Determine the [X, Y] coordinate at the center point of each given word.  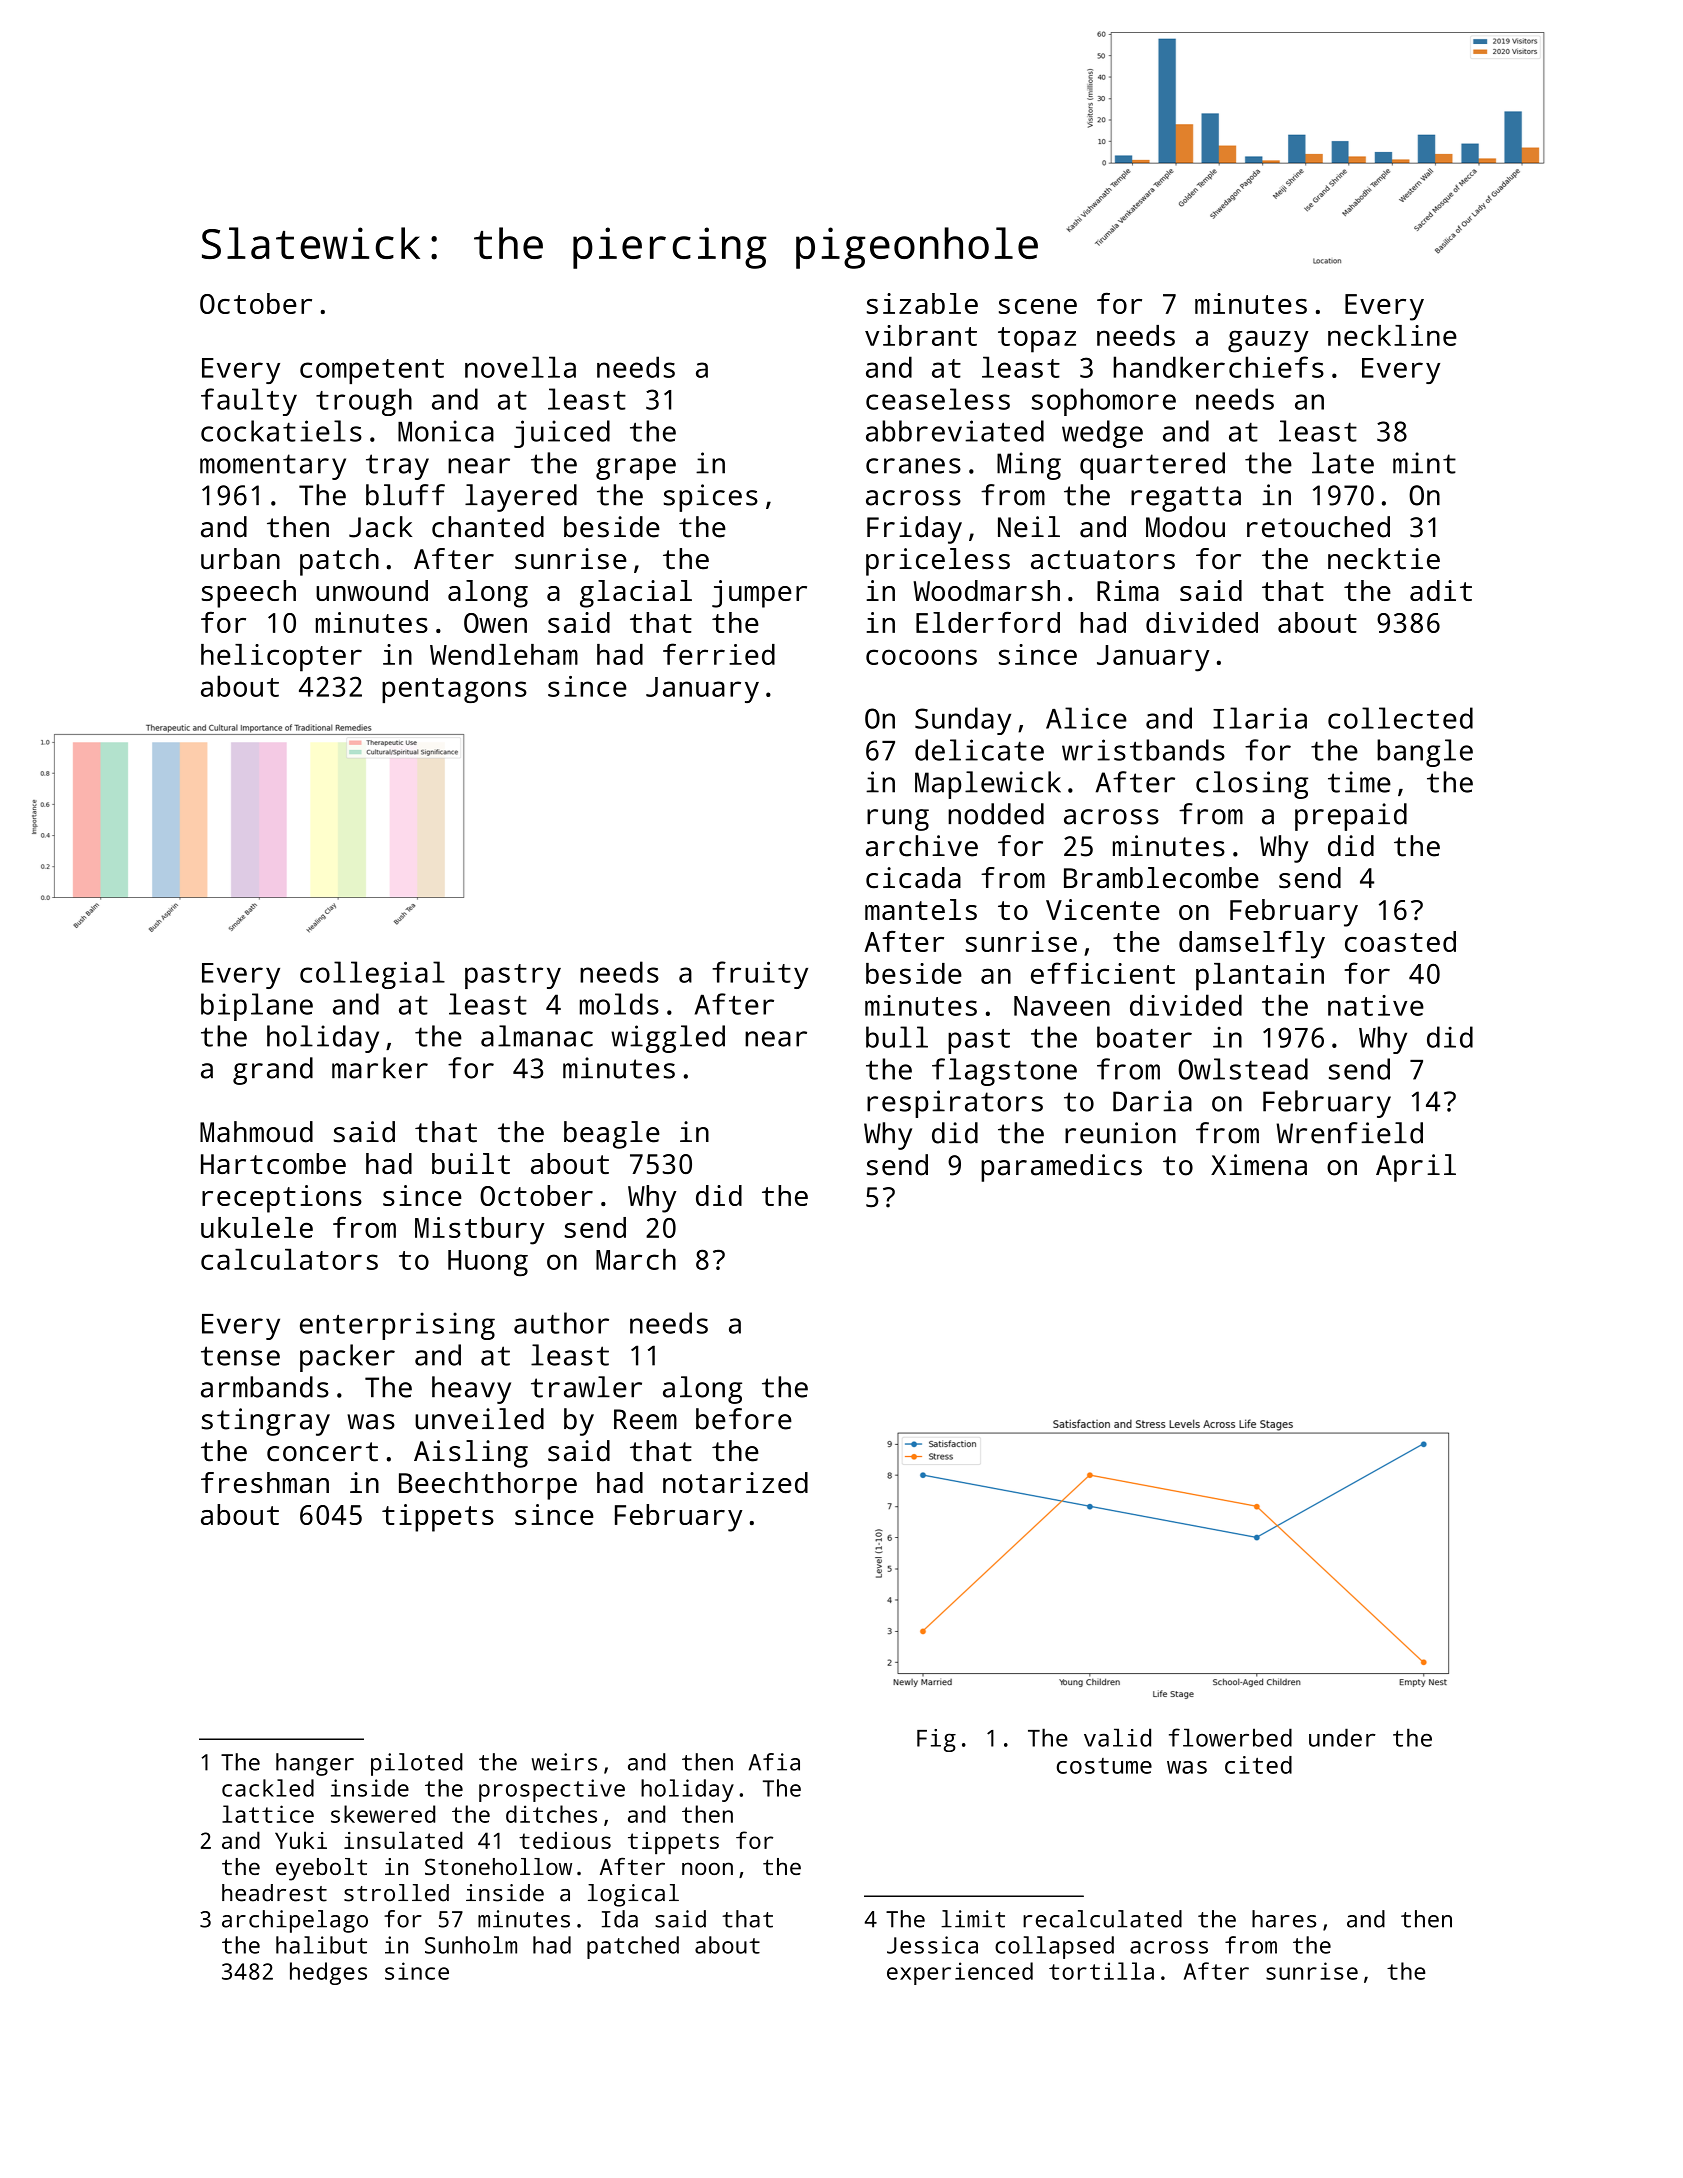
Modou [1185, 527]
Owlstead [1243, 1069]
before [744, 1419]
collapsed [1054, 1947]
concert [322, 1452]
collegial [372, 975]
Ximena [1259, 1165]
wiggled [668, 1039]
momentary [273, 467]
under [1342, 1737]
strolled [396, 1893]
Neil [1029, 527]
